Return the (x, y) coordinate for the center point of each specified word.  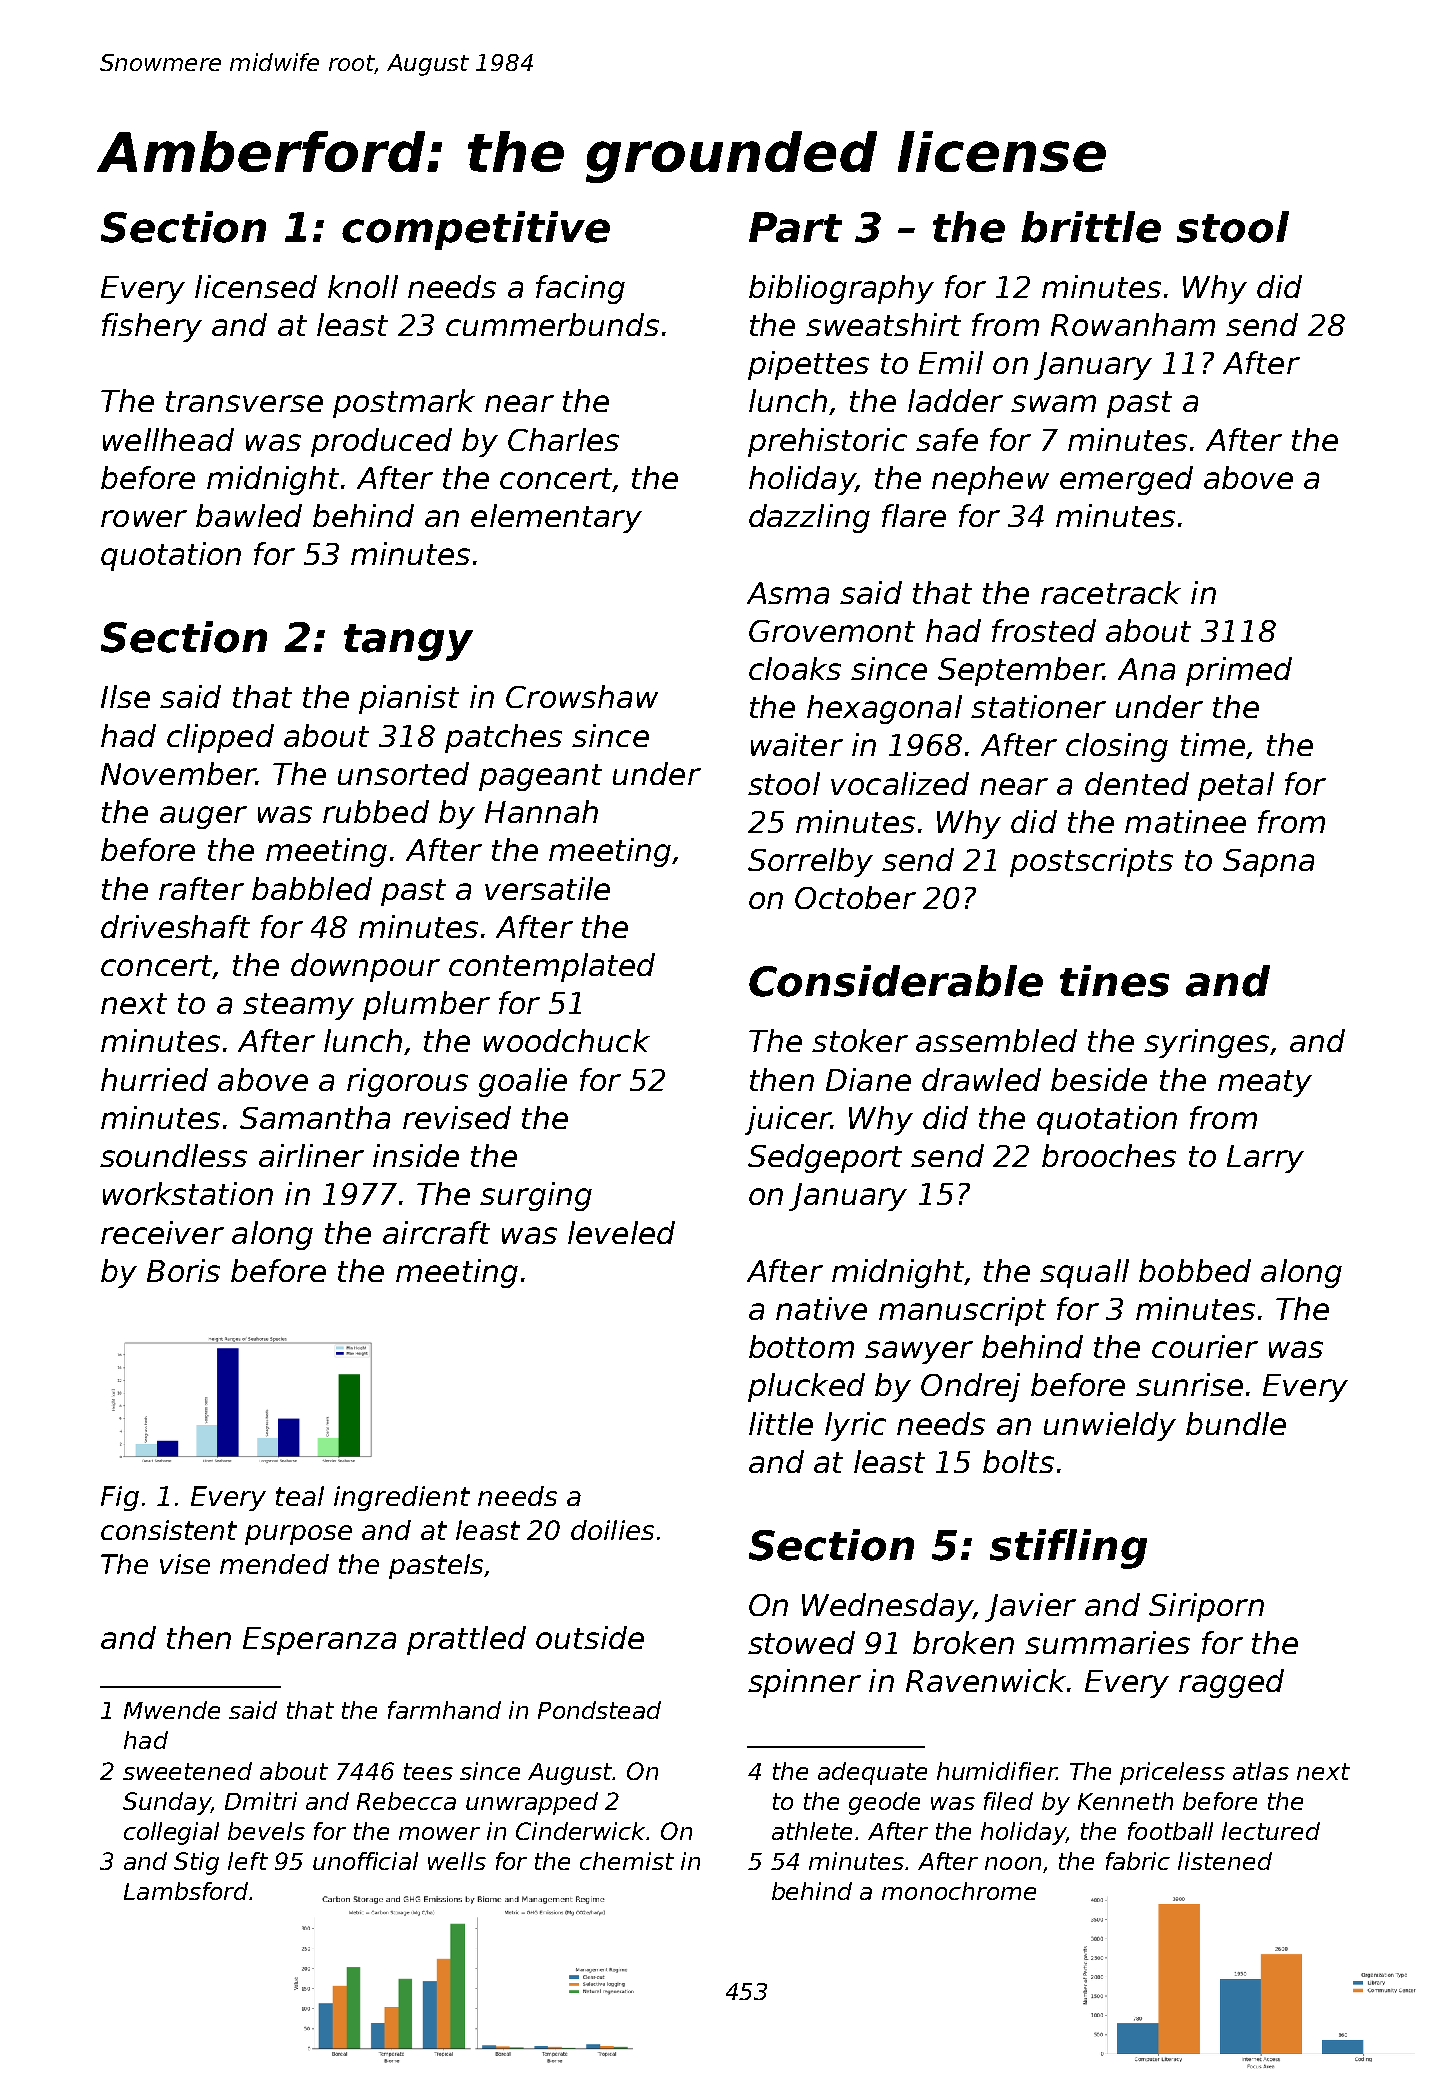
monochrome (959, 1891)
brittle (1091, 227)
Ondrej (970, 1387)
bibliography (841, 289)
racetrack (1111, 592)
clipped (220, 738)
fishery (152, 327)
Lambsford (186, 1891)
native (821, 1308)
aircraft (436, 1232)
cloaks (795, 668)
